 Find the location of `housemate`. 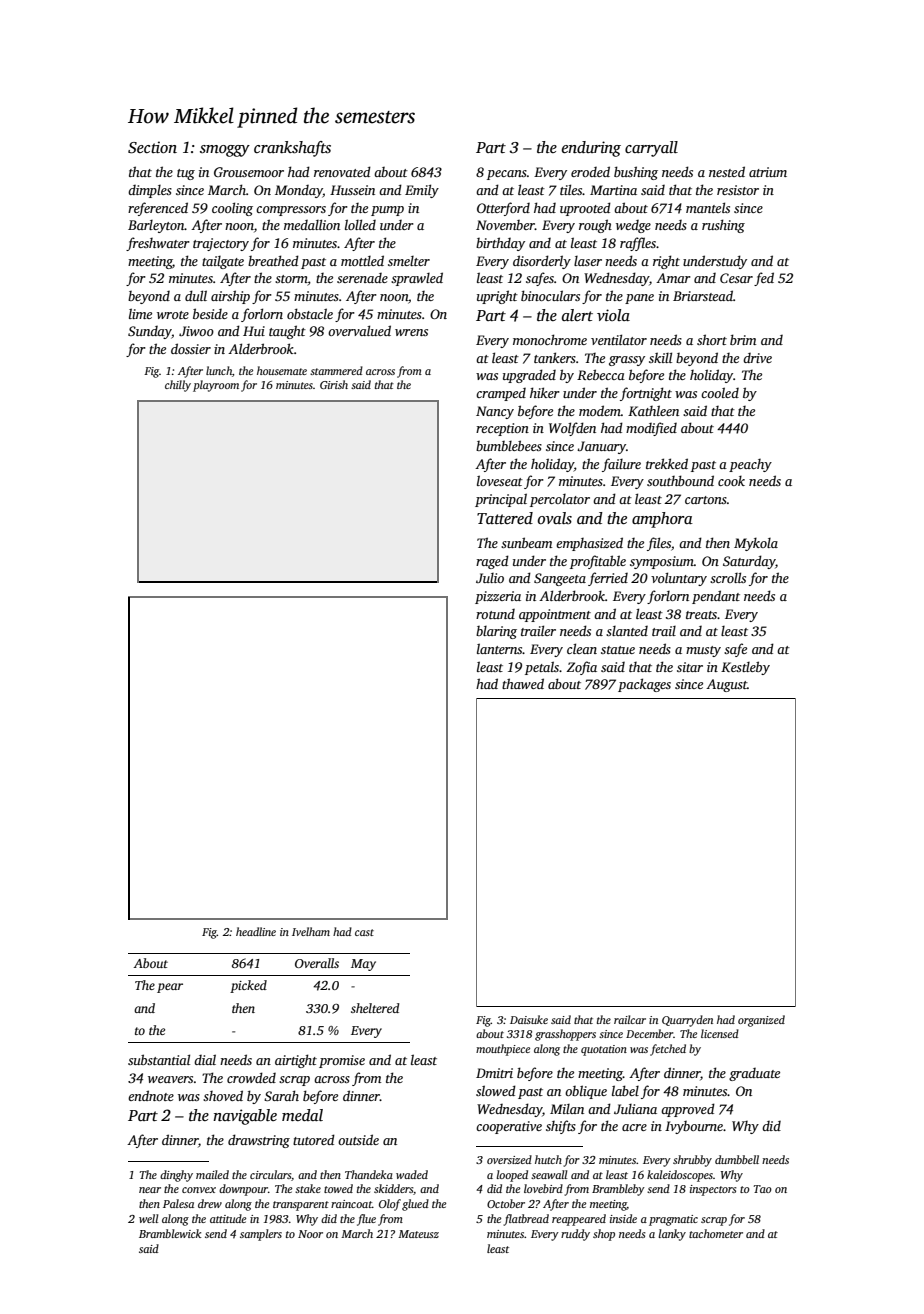

housemate is located at coordinates (282, 370).
